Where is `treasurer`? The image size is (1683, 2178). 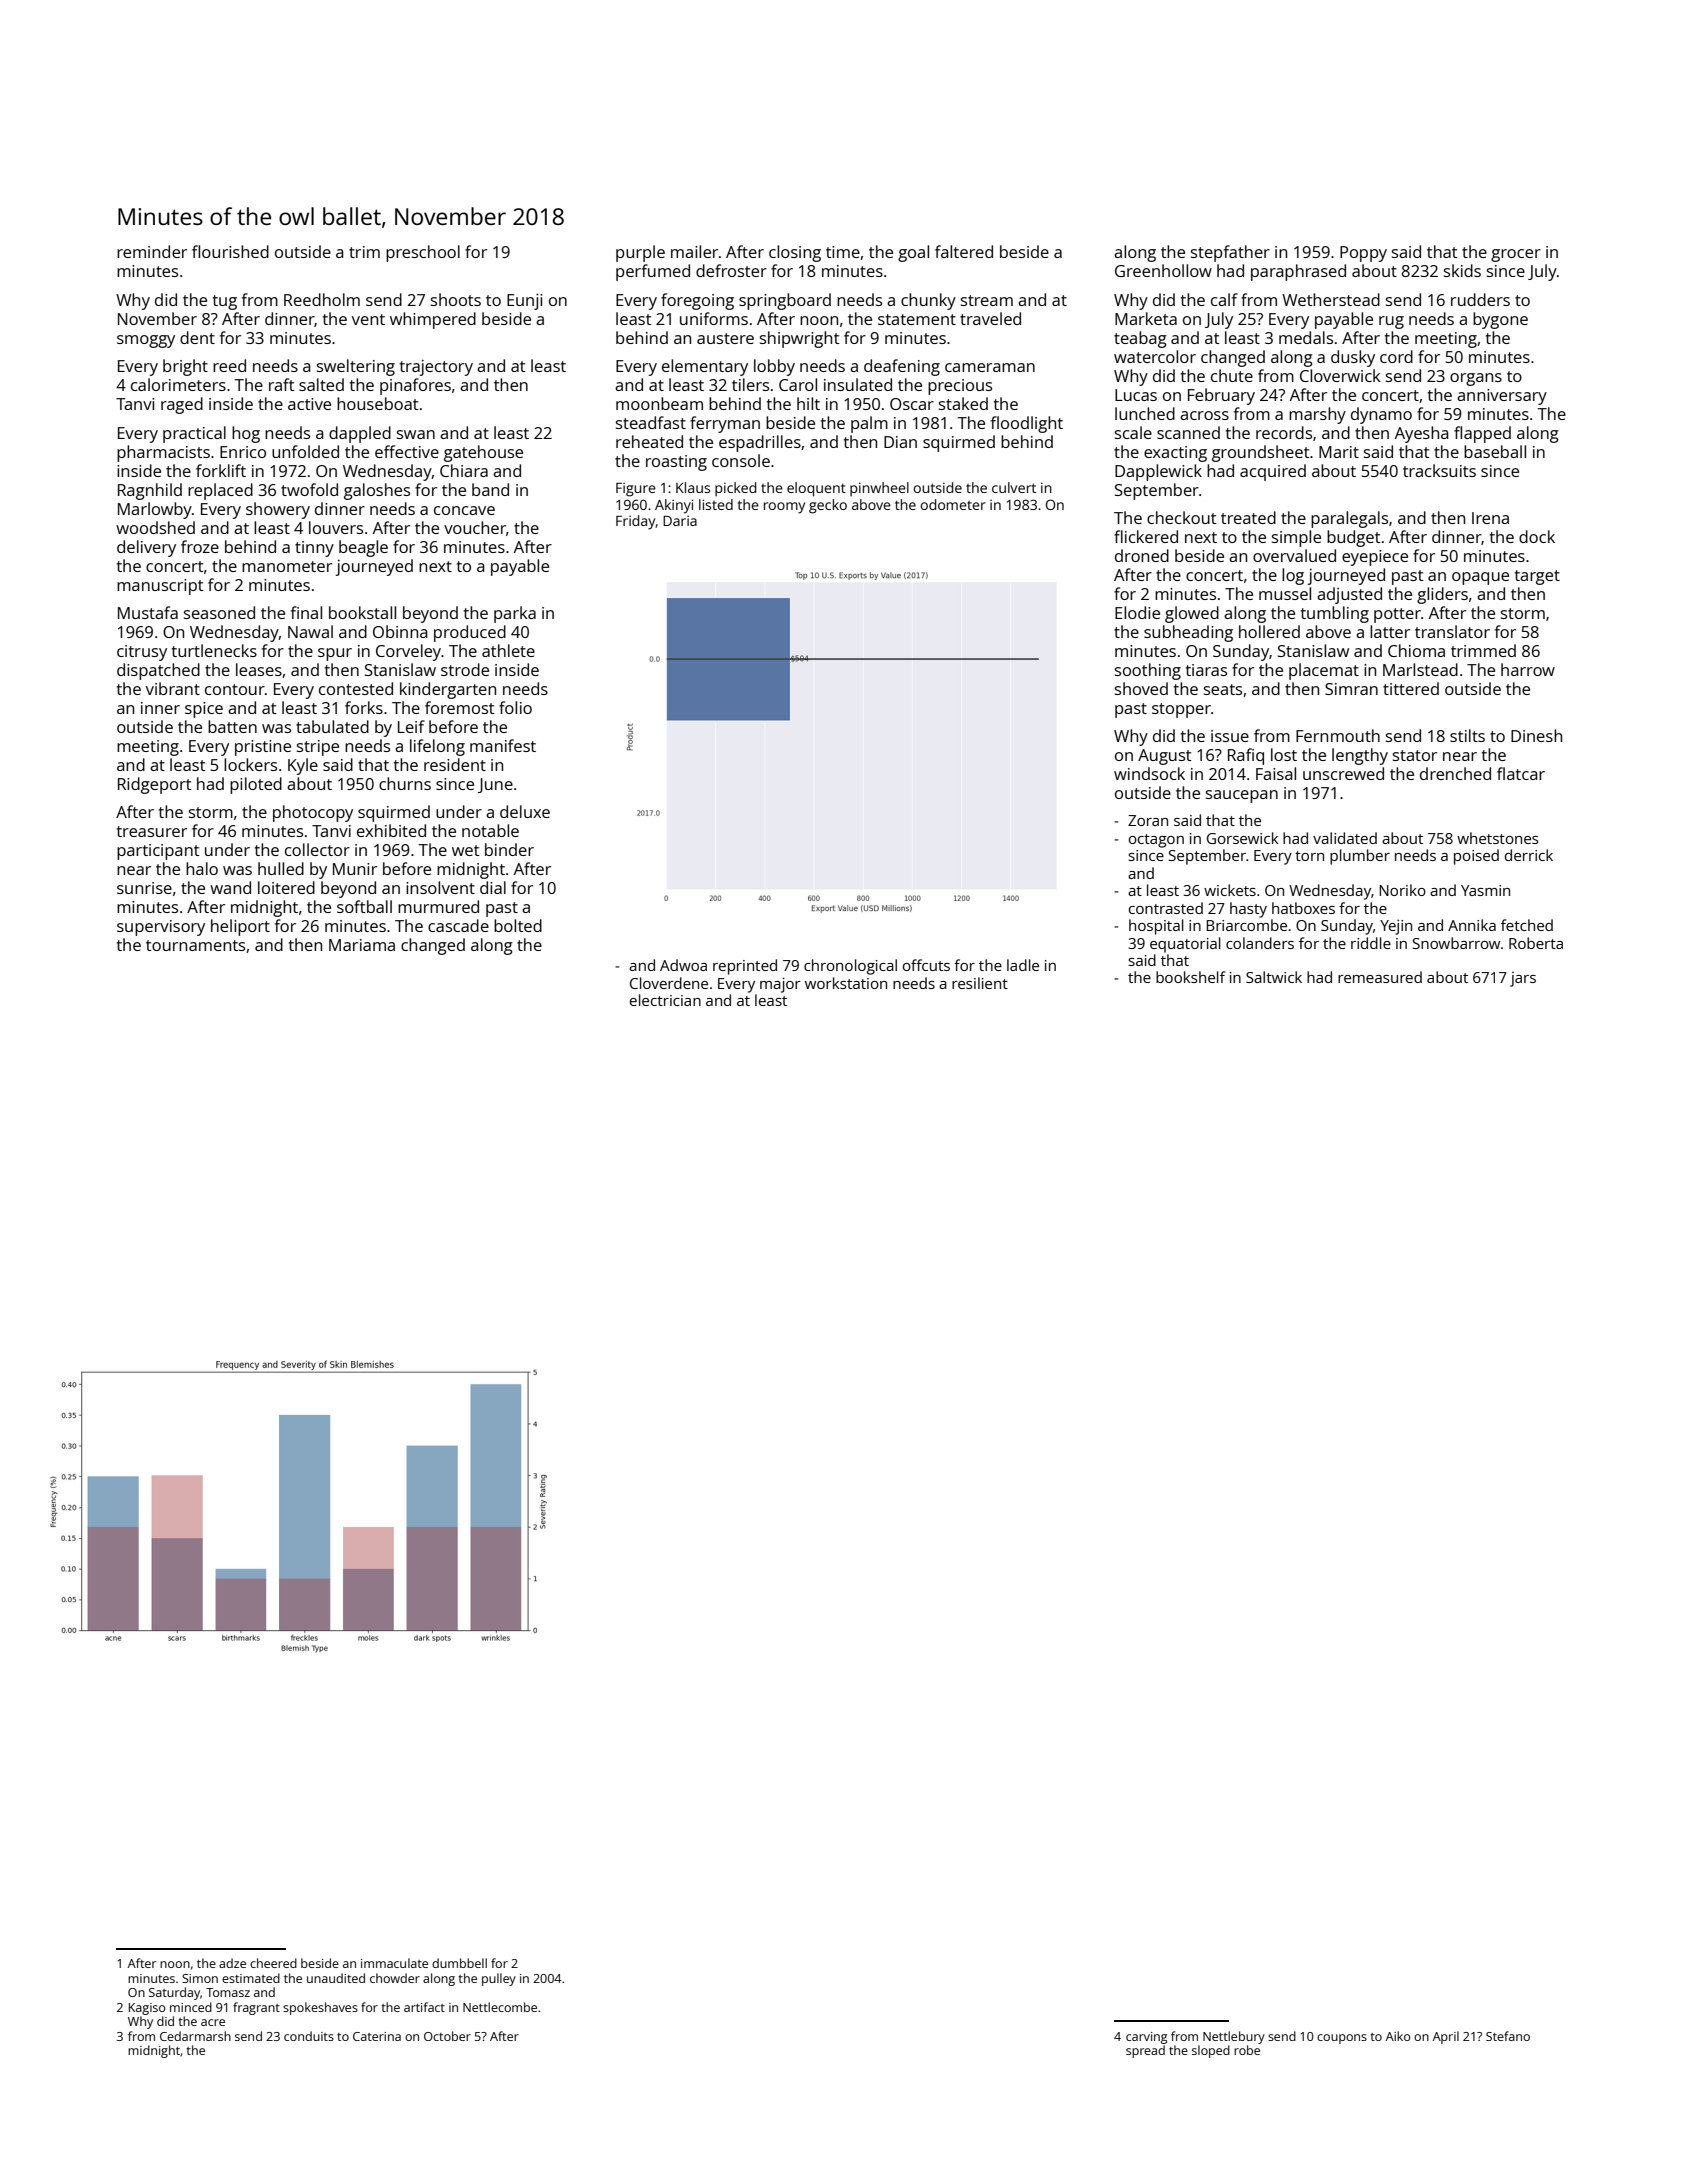 treasurer is located at coordinates (152, 831).
